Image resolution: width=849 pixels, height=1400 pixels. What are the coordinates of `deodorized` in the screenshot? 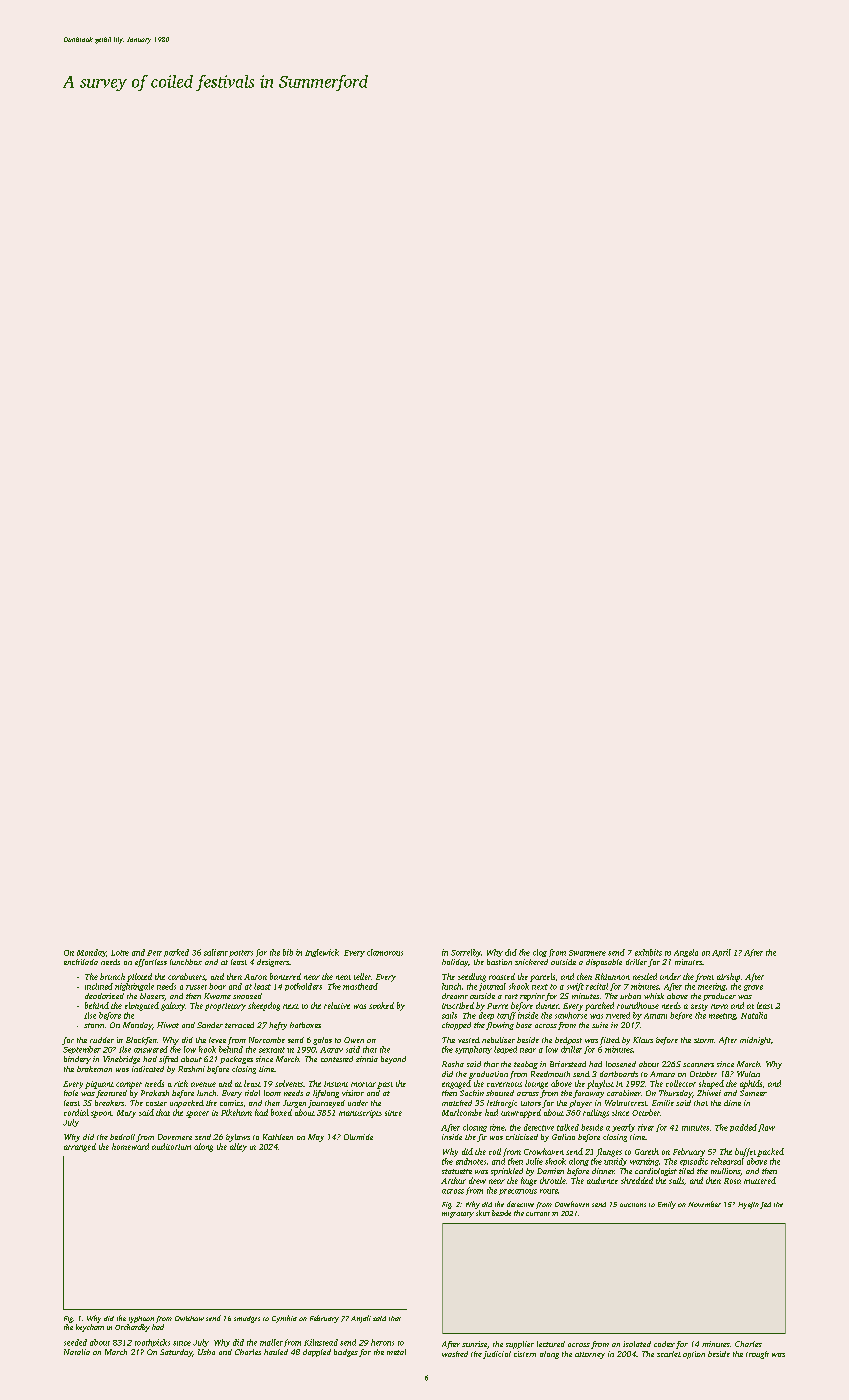 It's located at (104, 996).
